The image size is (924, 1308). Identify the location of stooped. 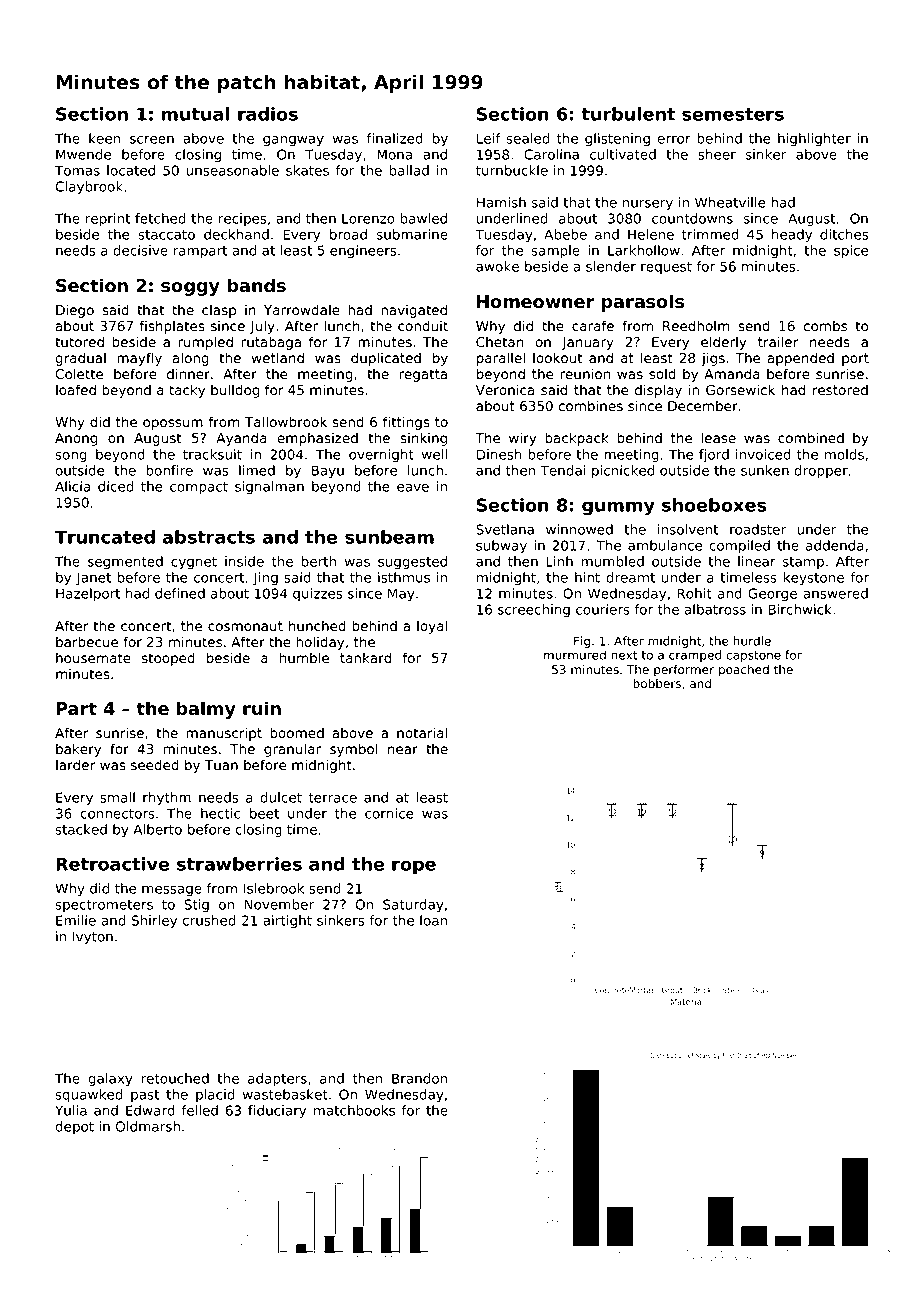
(168, 659).
